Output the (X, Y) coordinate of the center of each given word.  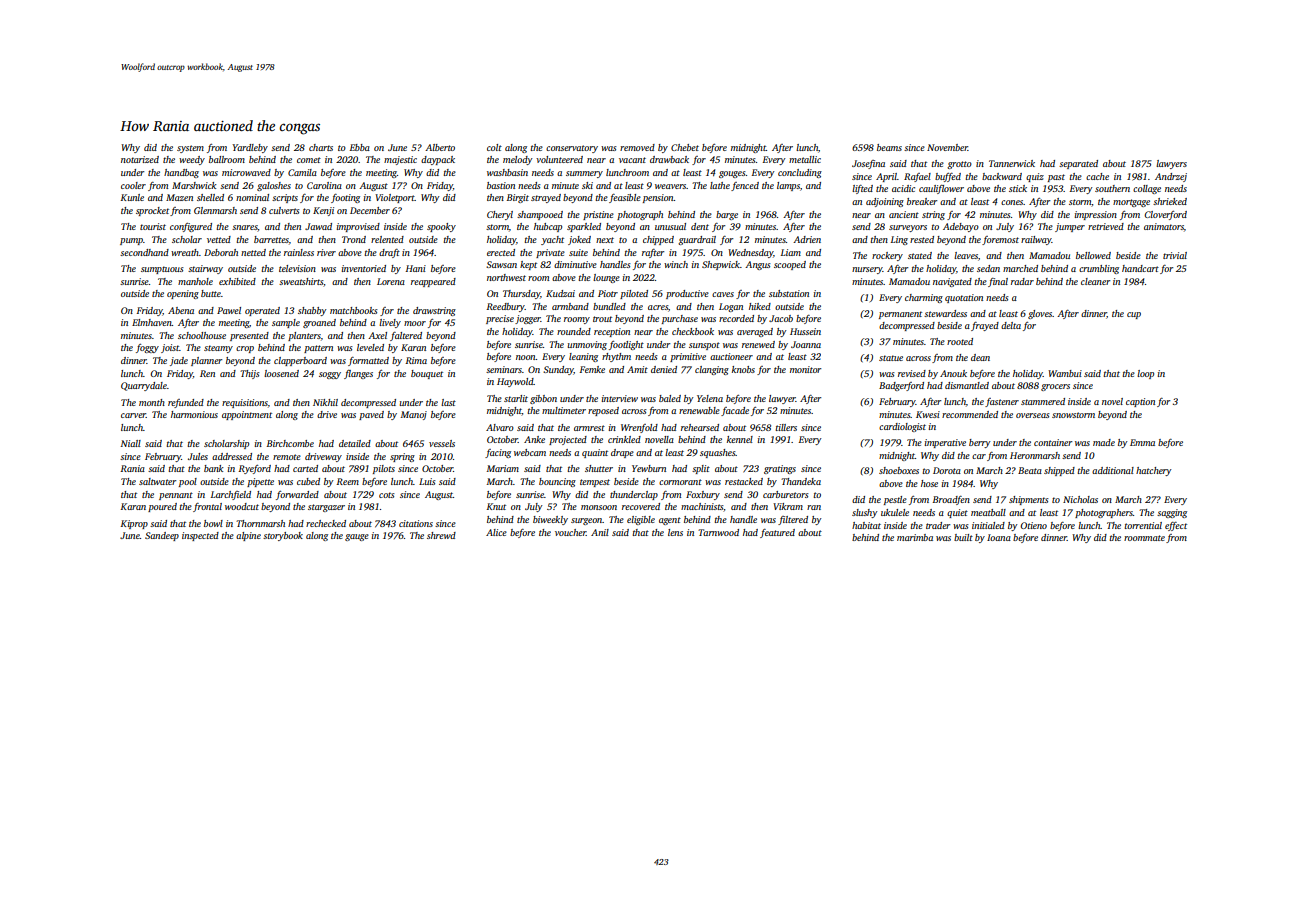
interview (619, 398)
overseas (1033, 415)
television (297, 268)
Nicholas (1080, 499)
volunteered (559, 159)
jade (179, 361)
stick (1018, 188)
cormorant (680, 482)
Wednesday (750, 253)
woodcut (242, 506)
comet (309, 160)
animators (1164, 226)
